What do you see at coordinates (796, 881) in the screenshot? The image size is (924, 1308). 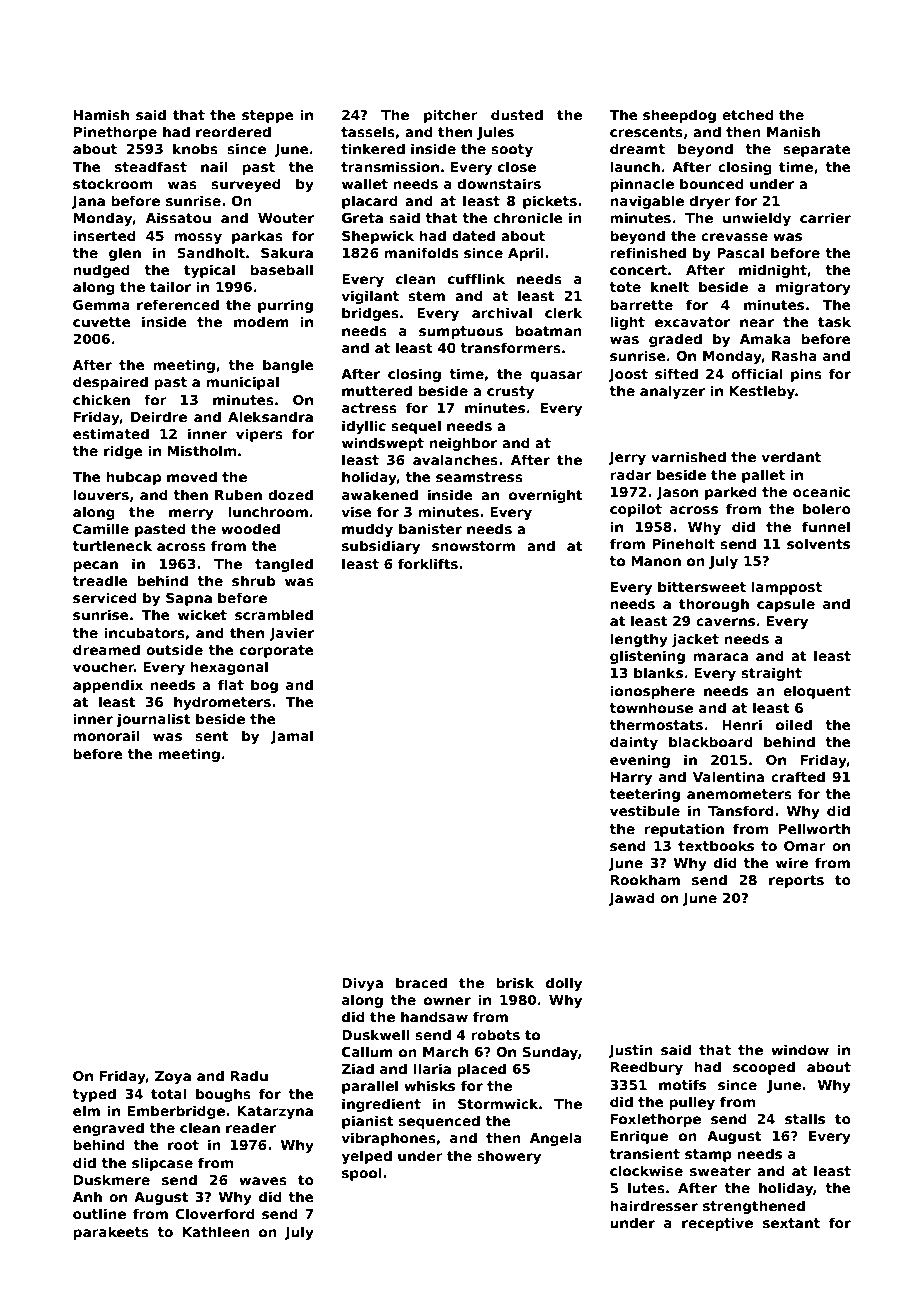 I see `reports` at bounding box center [796, 881].
